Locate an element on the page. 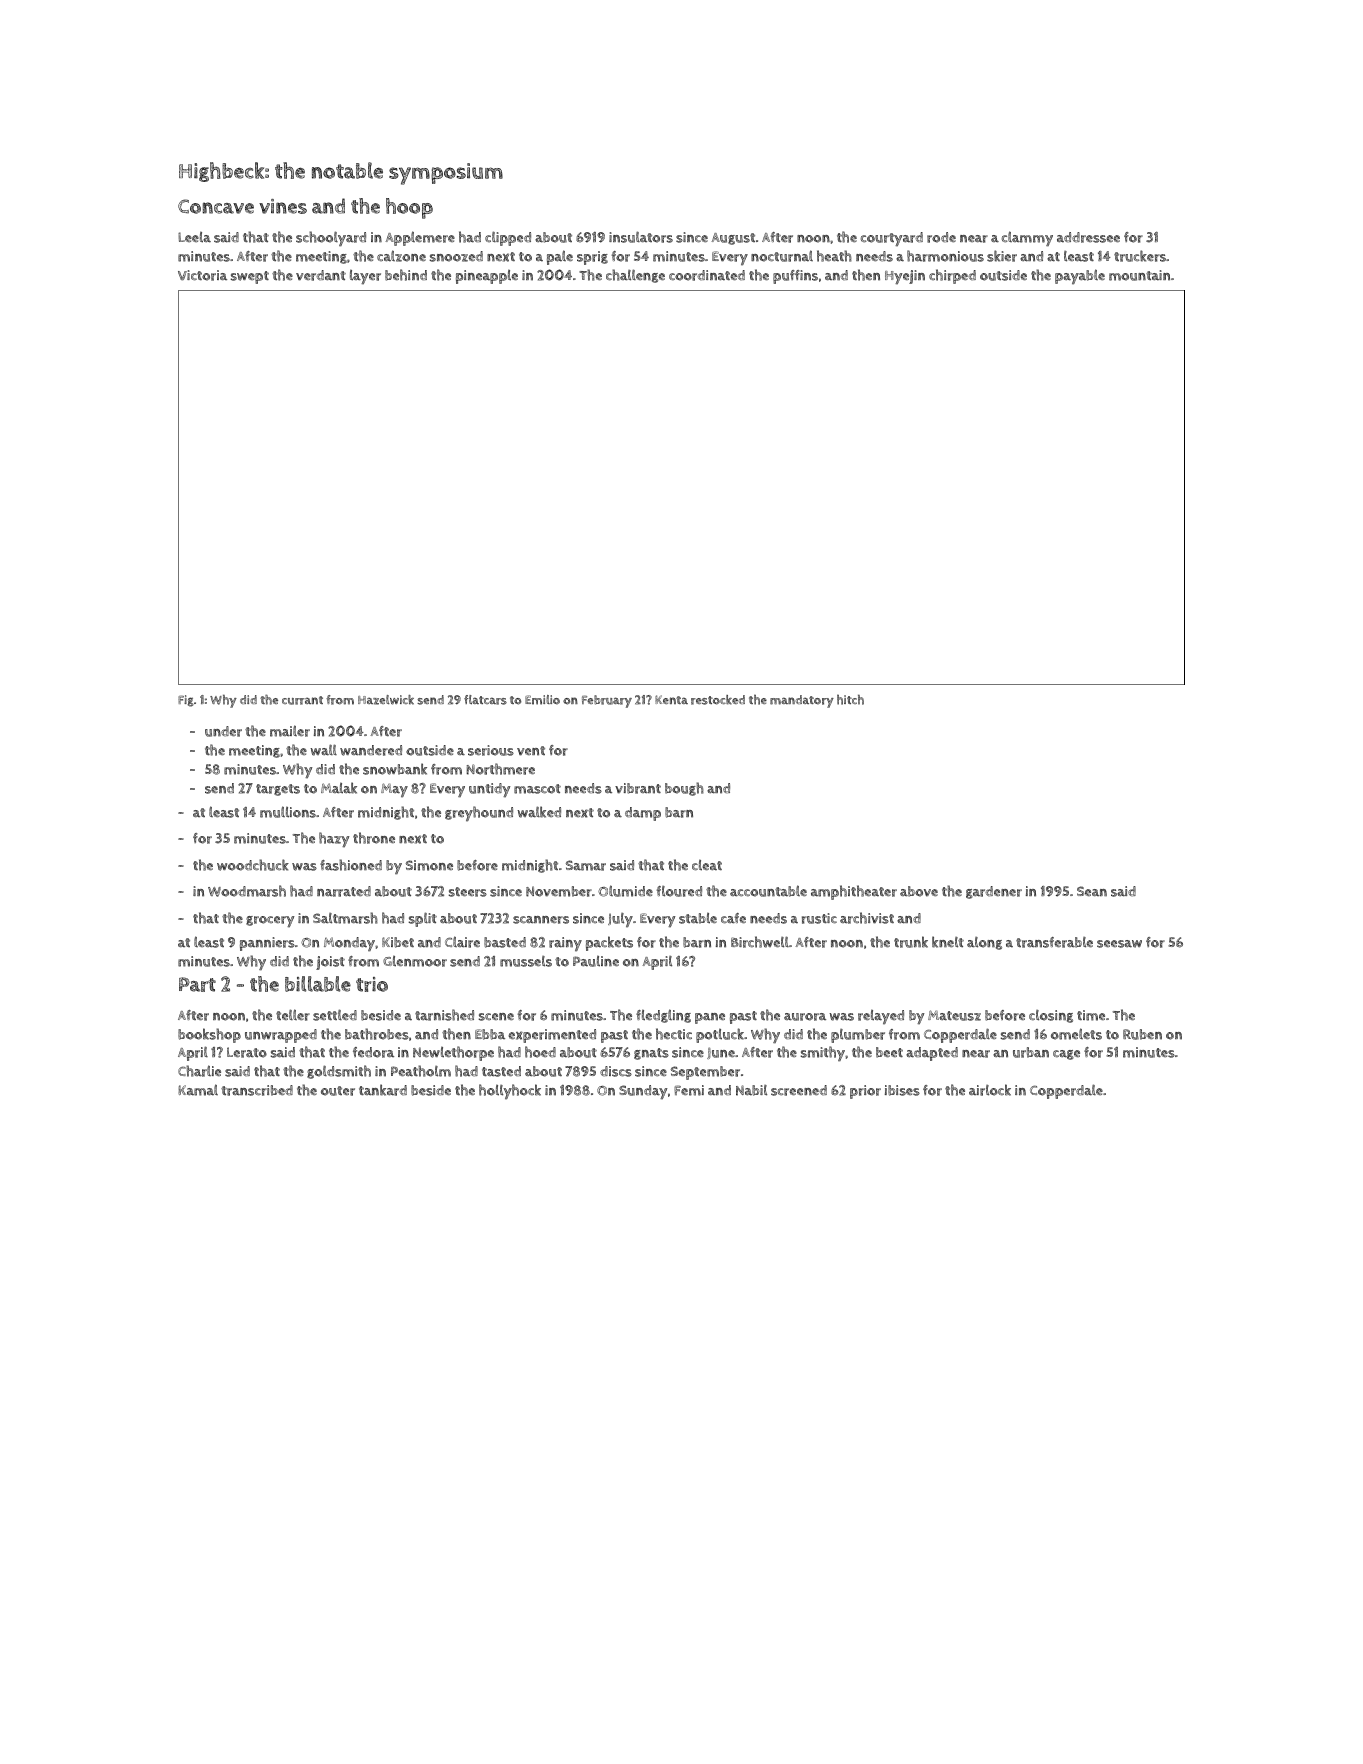 The height and width of the image is (1764, 1363). Fig is located at coordinates (186, 701).
